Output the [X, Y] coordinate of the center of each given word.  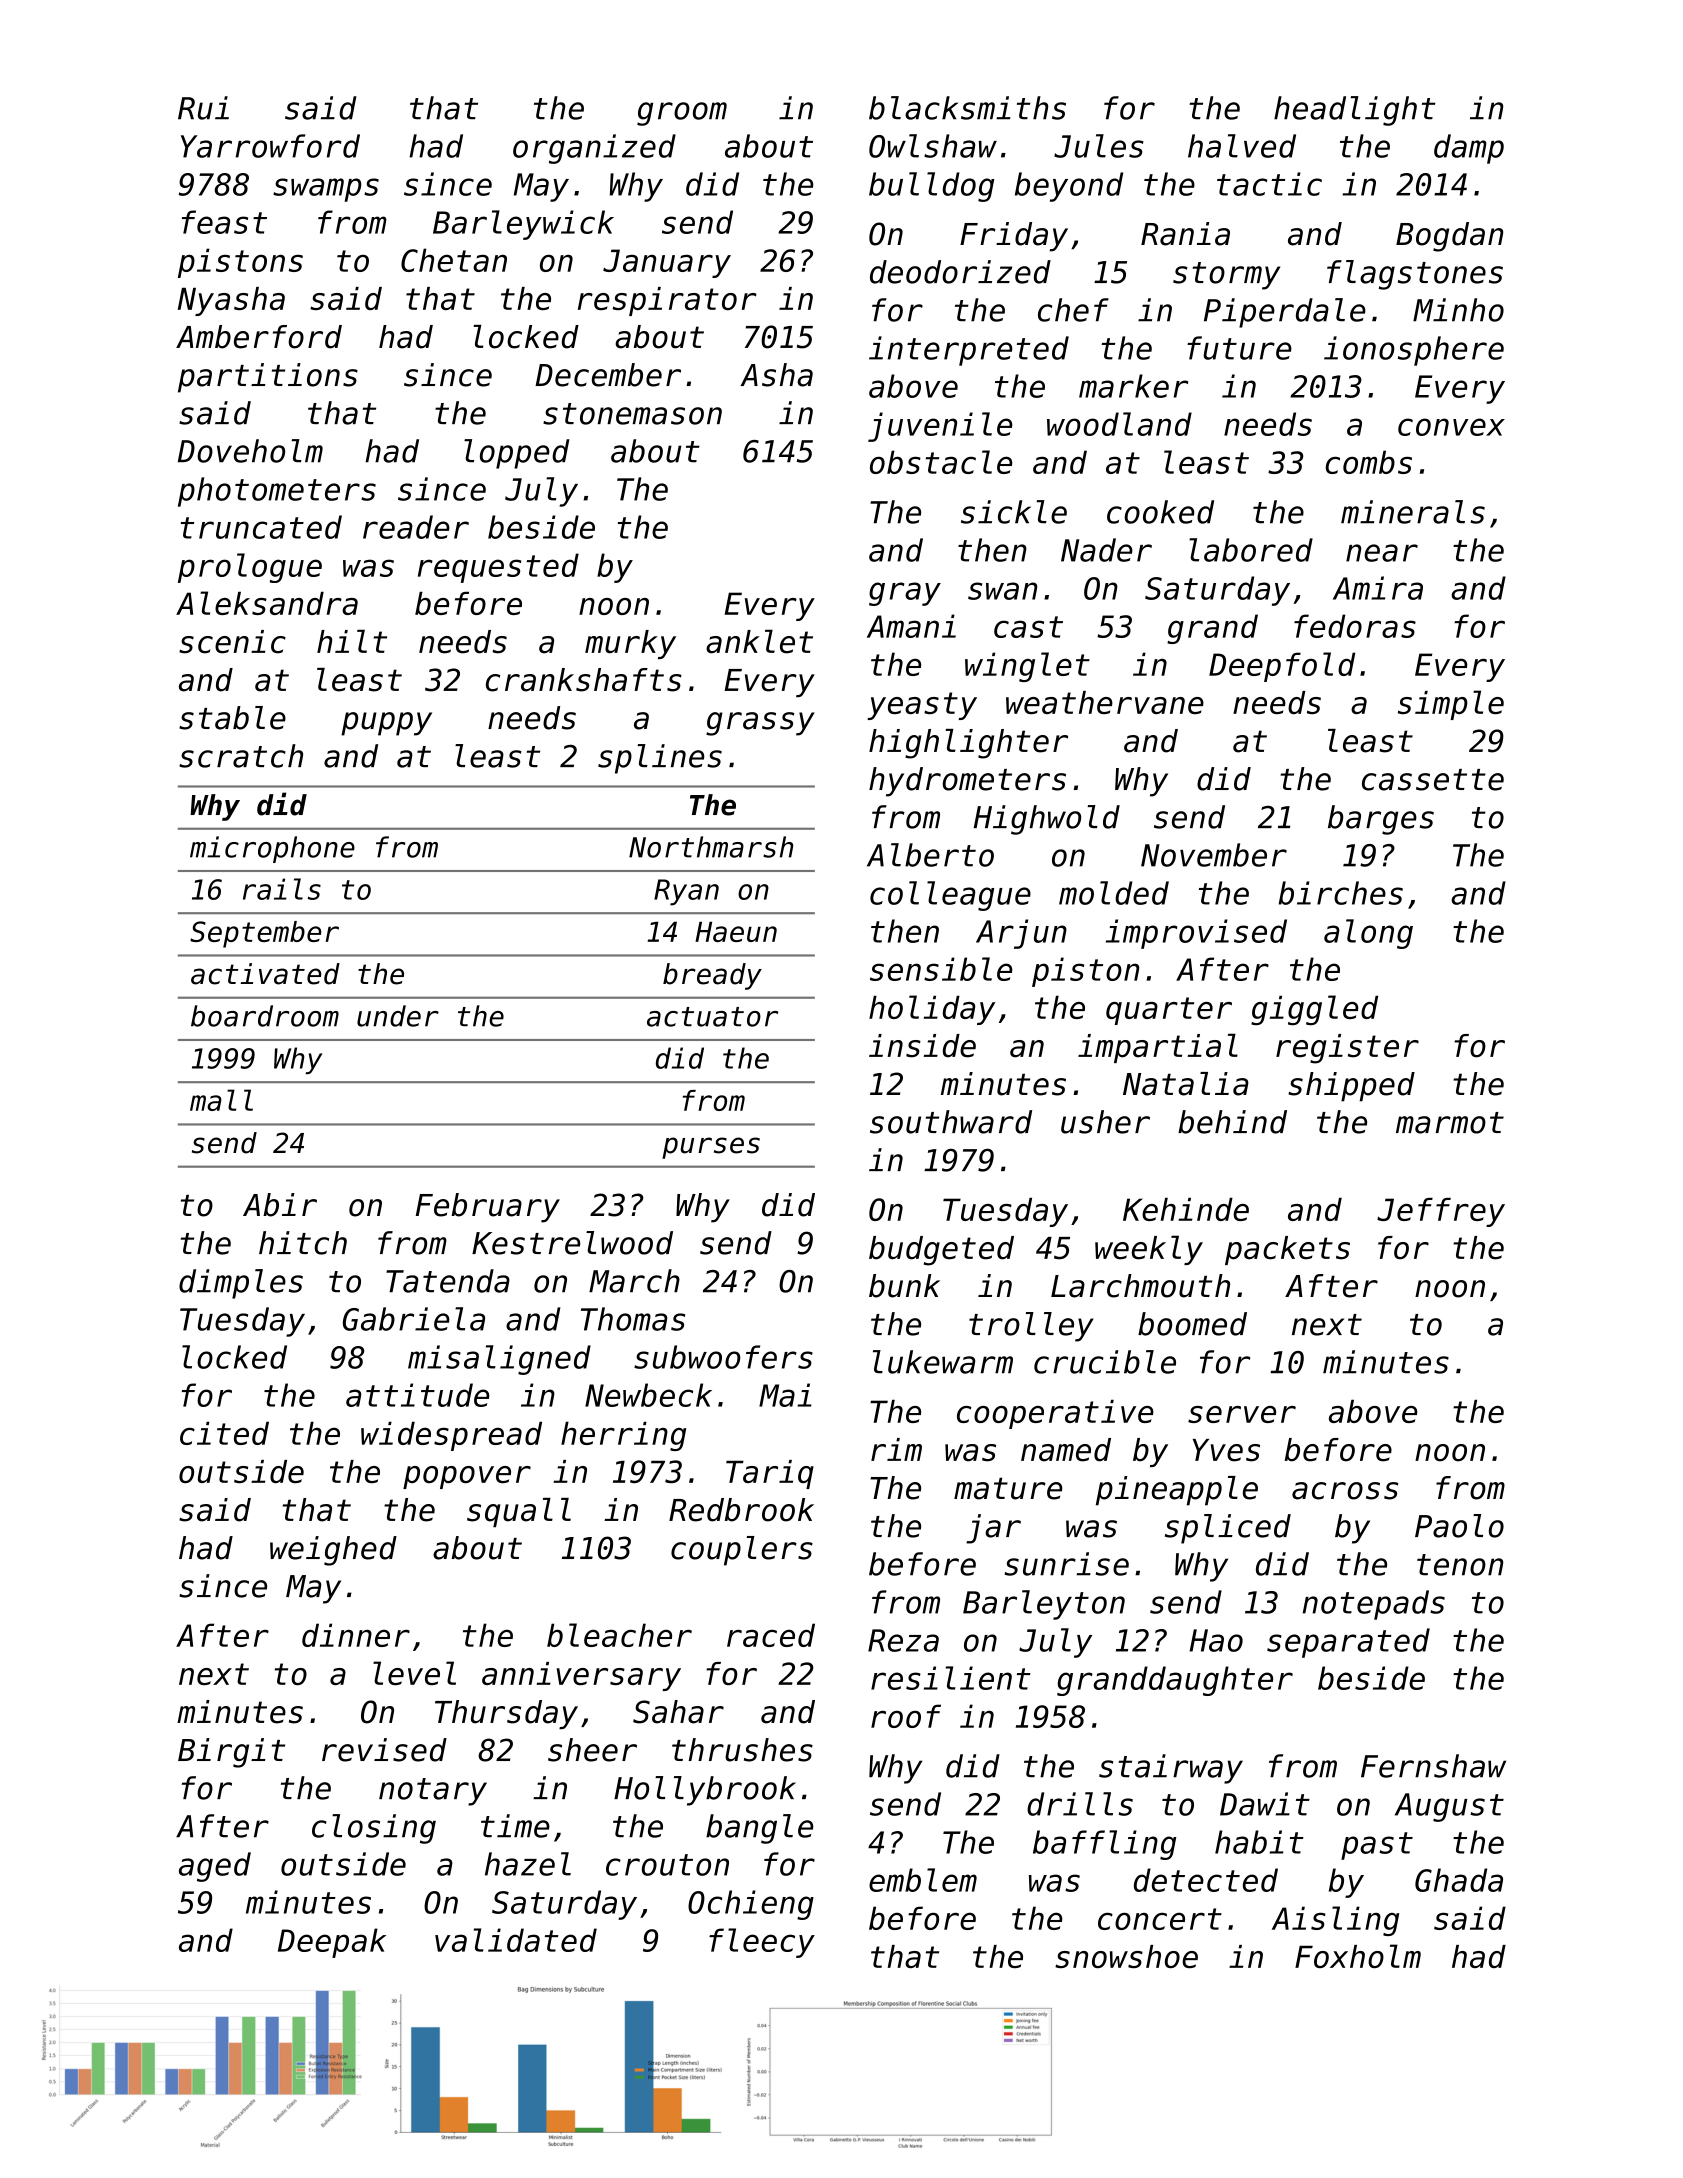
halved [1242, 146]
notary [433, 1792]
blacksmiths [967, 108]
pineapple [1177, 1491]
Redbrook [741, 1510]
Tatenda [448, 1281]
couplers [742, 1551]
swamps [326, 190]
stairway [1171, 1769]
